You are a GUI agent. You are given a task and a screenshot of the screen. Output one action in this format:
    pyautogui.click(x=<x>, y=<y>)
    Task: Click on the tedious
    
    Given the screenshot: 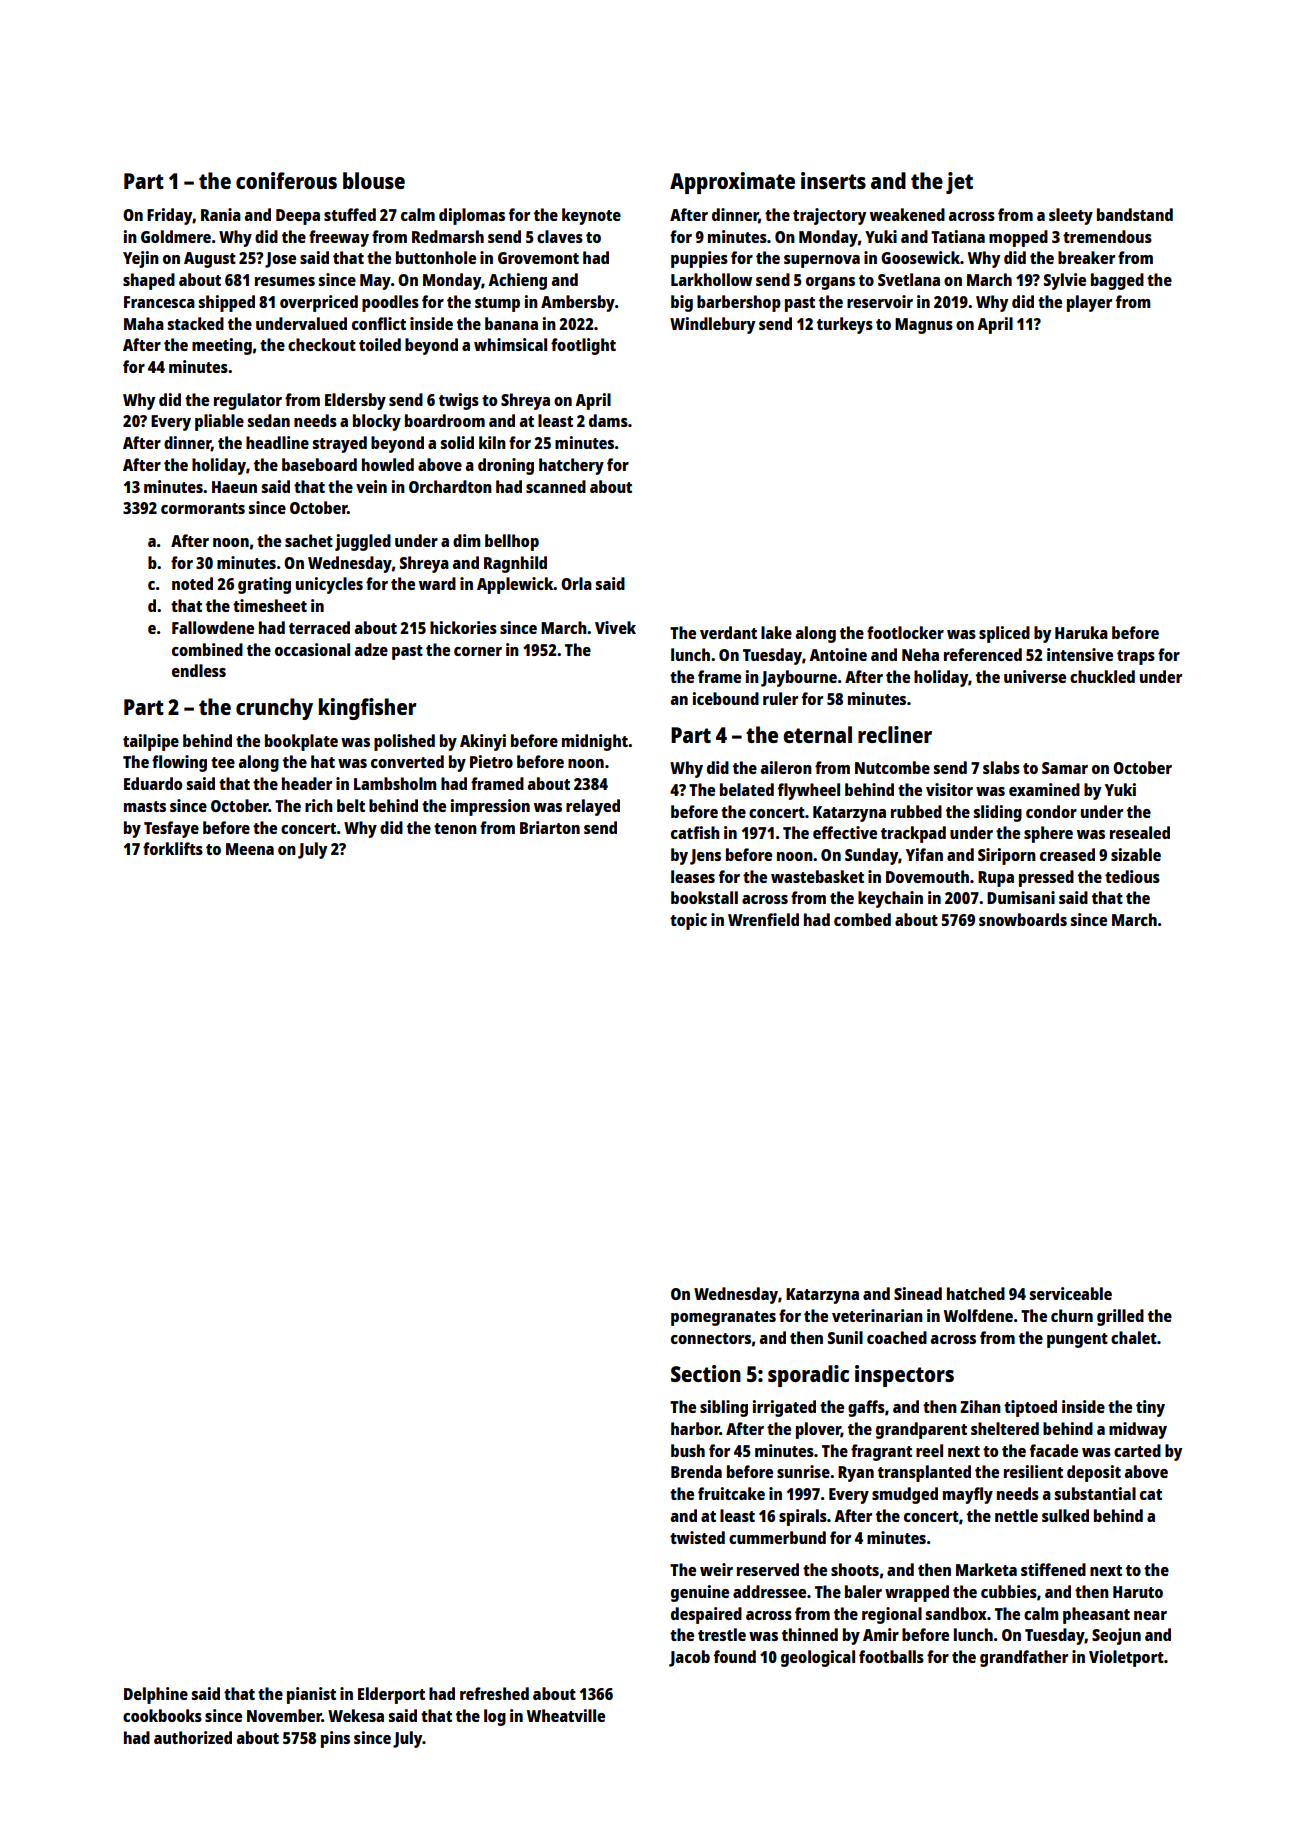 What is the action you would take?
    pyautogui.click(x=1132, y=876)
